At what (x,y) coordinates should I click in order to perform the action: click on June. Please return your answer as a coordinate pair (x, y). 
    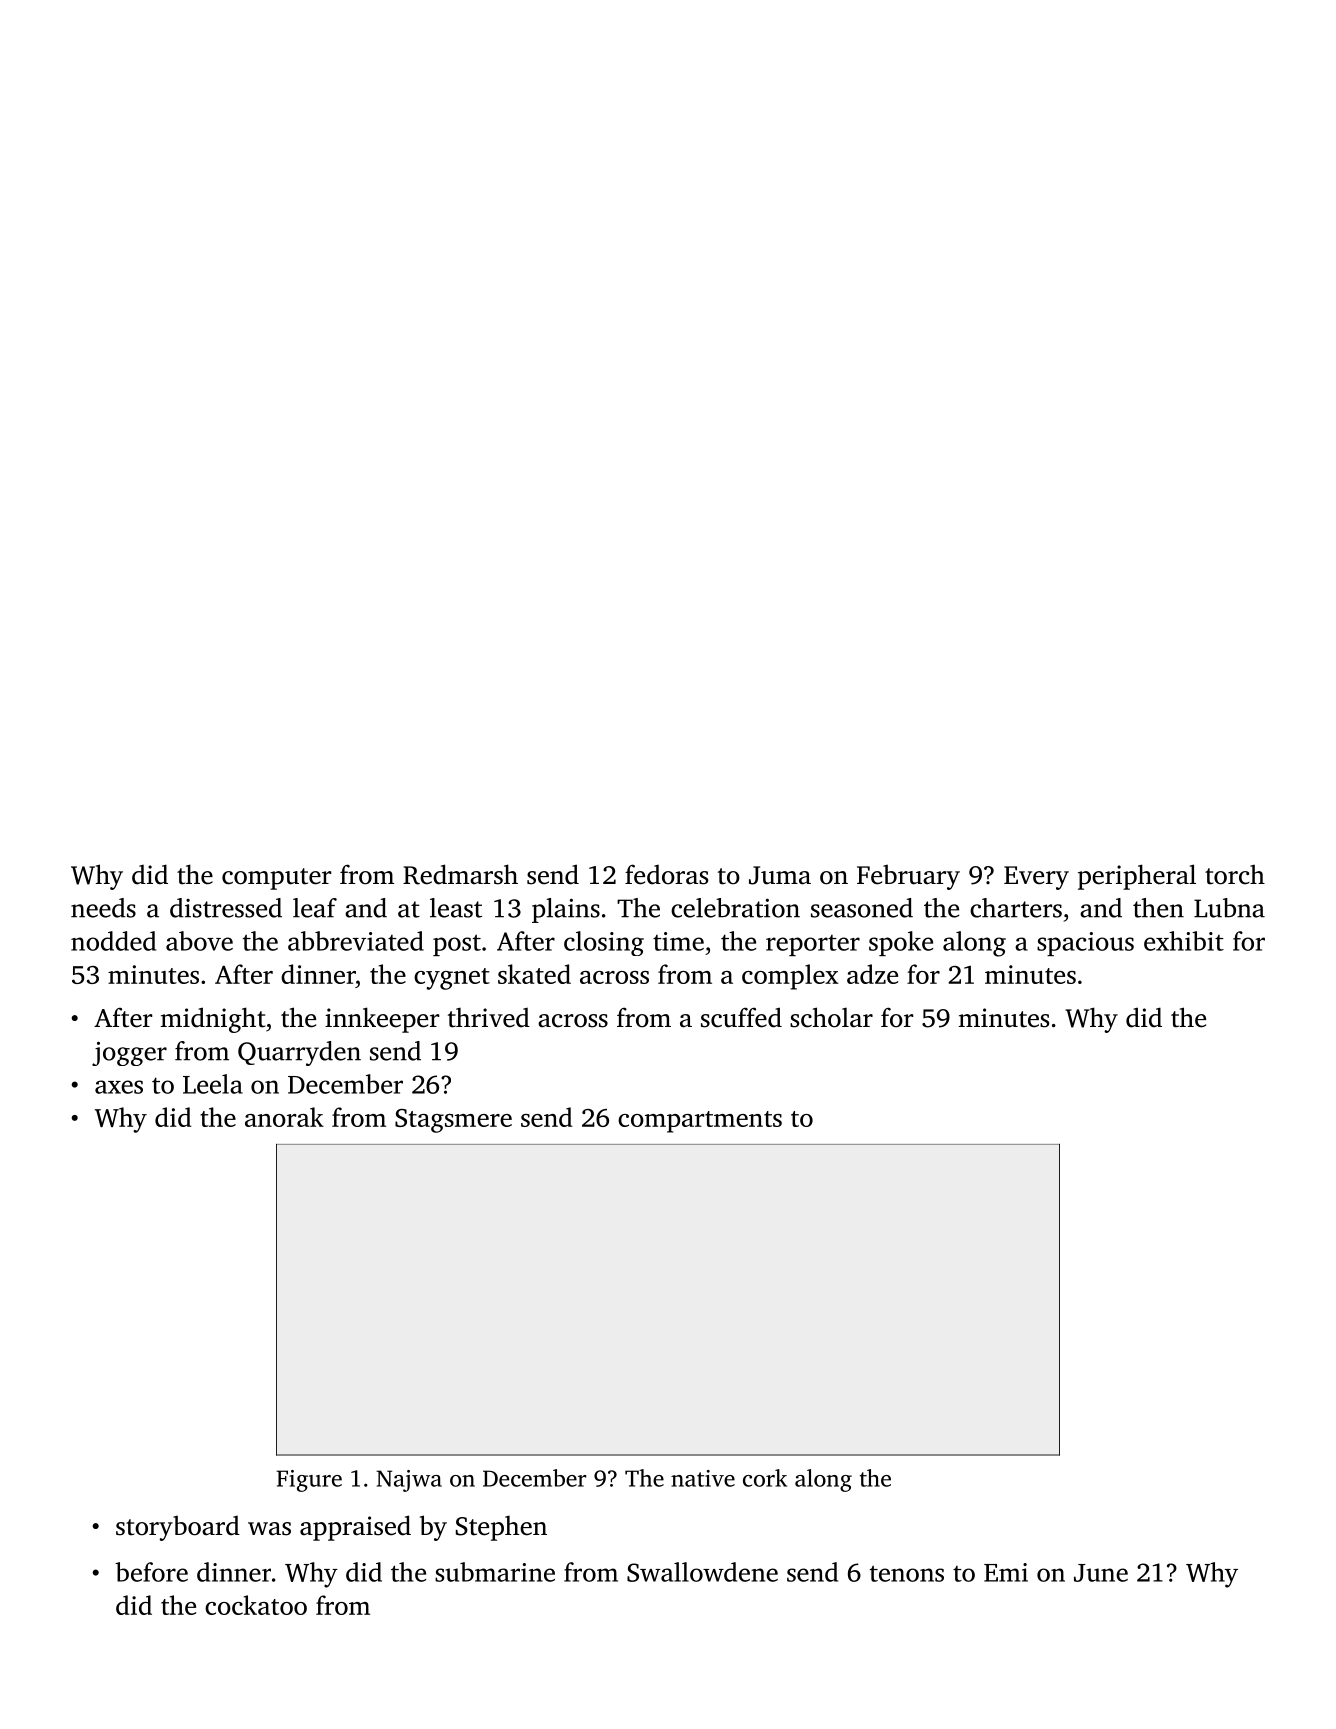
    Looking at the image, I should click on (1101, 1573).
